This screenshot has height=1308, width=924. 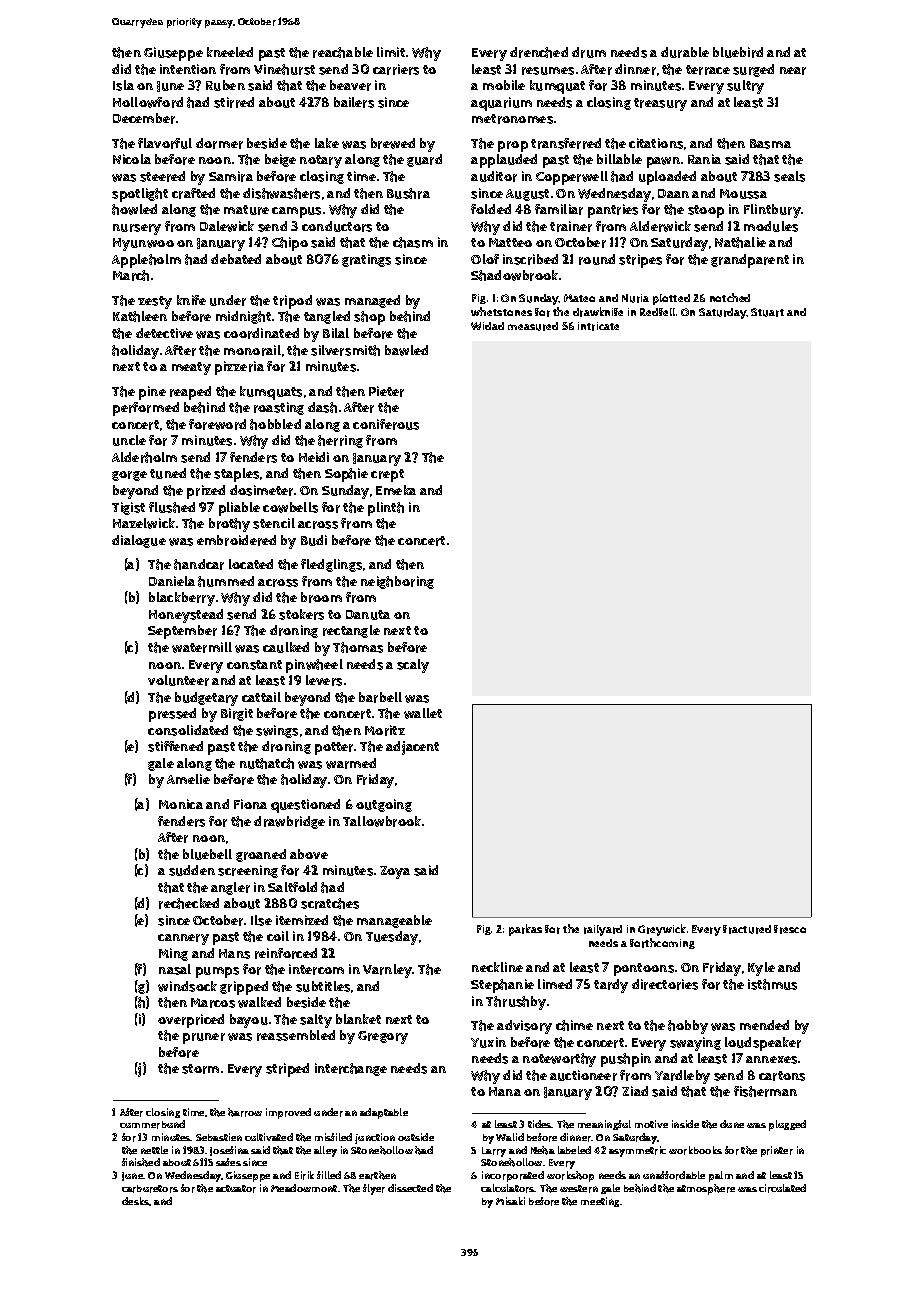 What do you see at coordinates (139, 541) in the screenshot?
I see `dialogue` at bounding box center [139, 541].
